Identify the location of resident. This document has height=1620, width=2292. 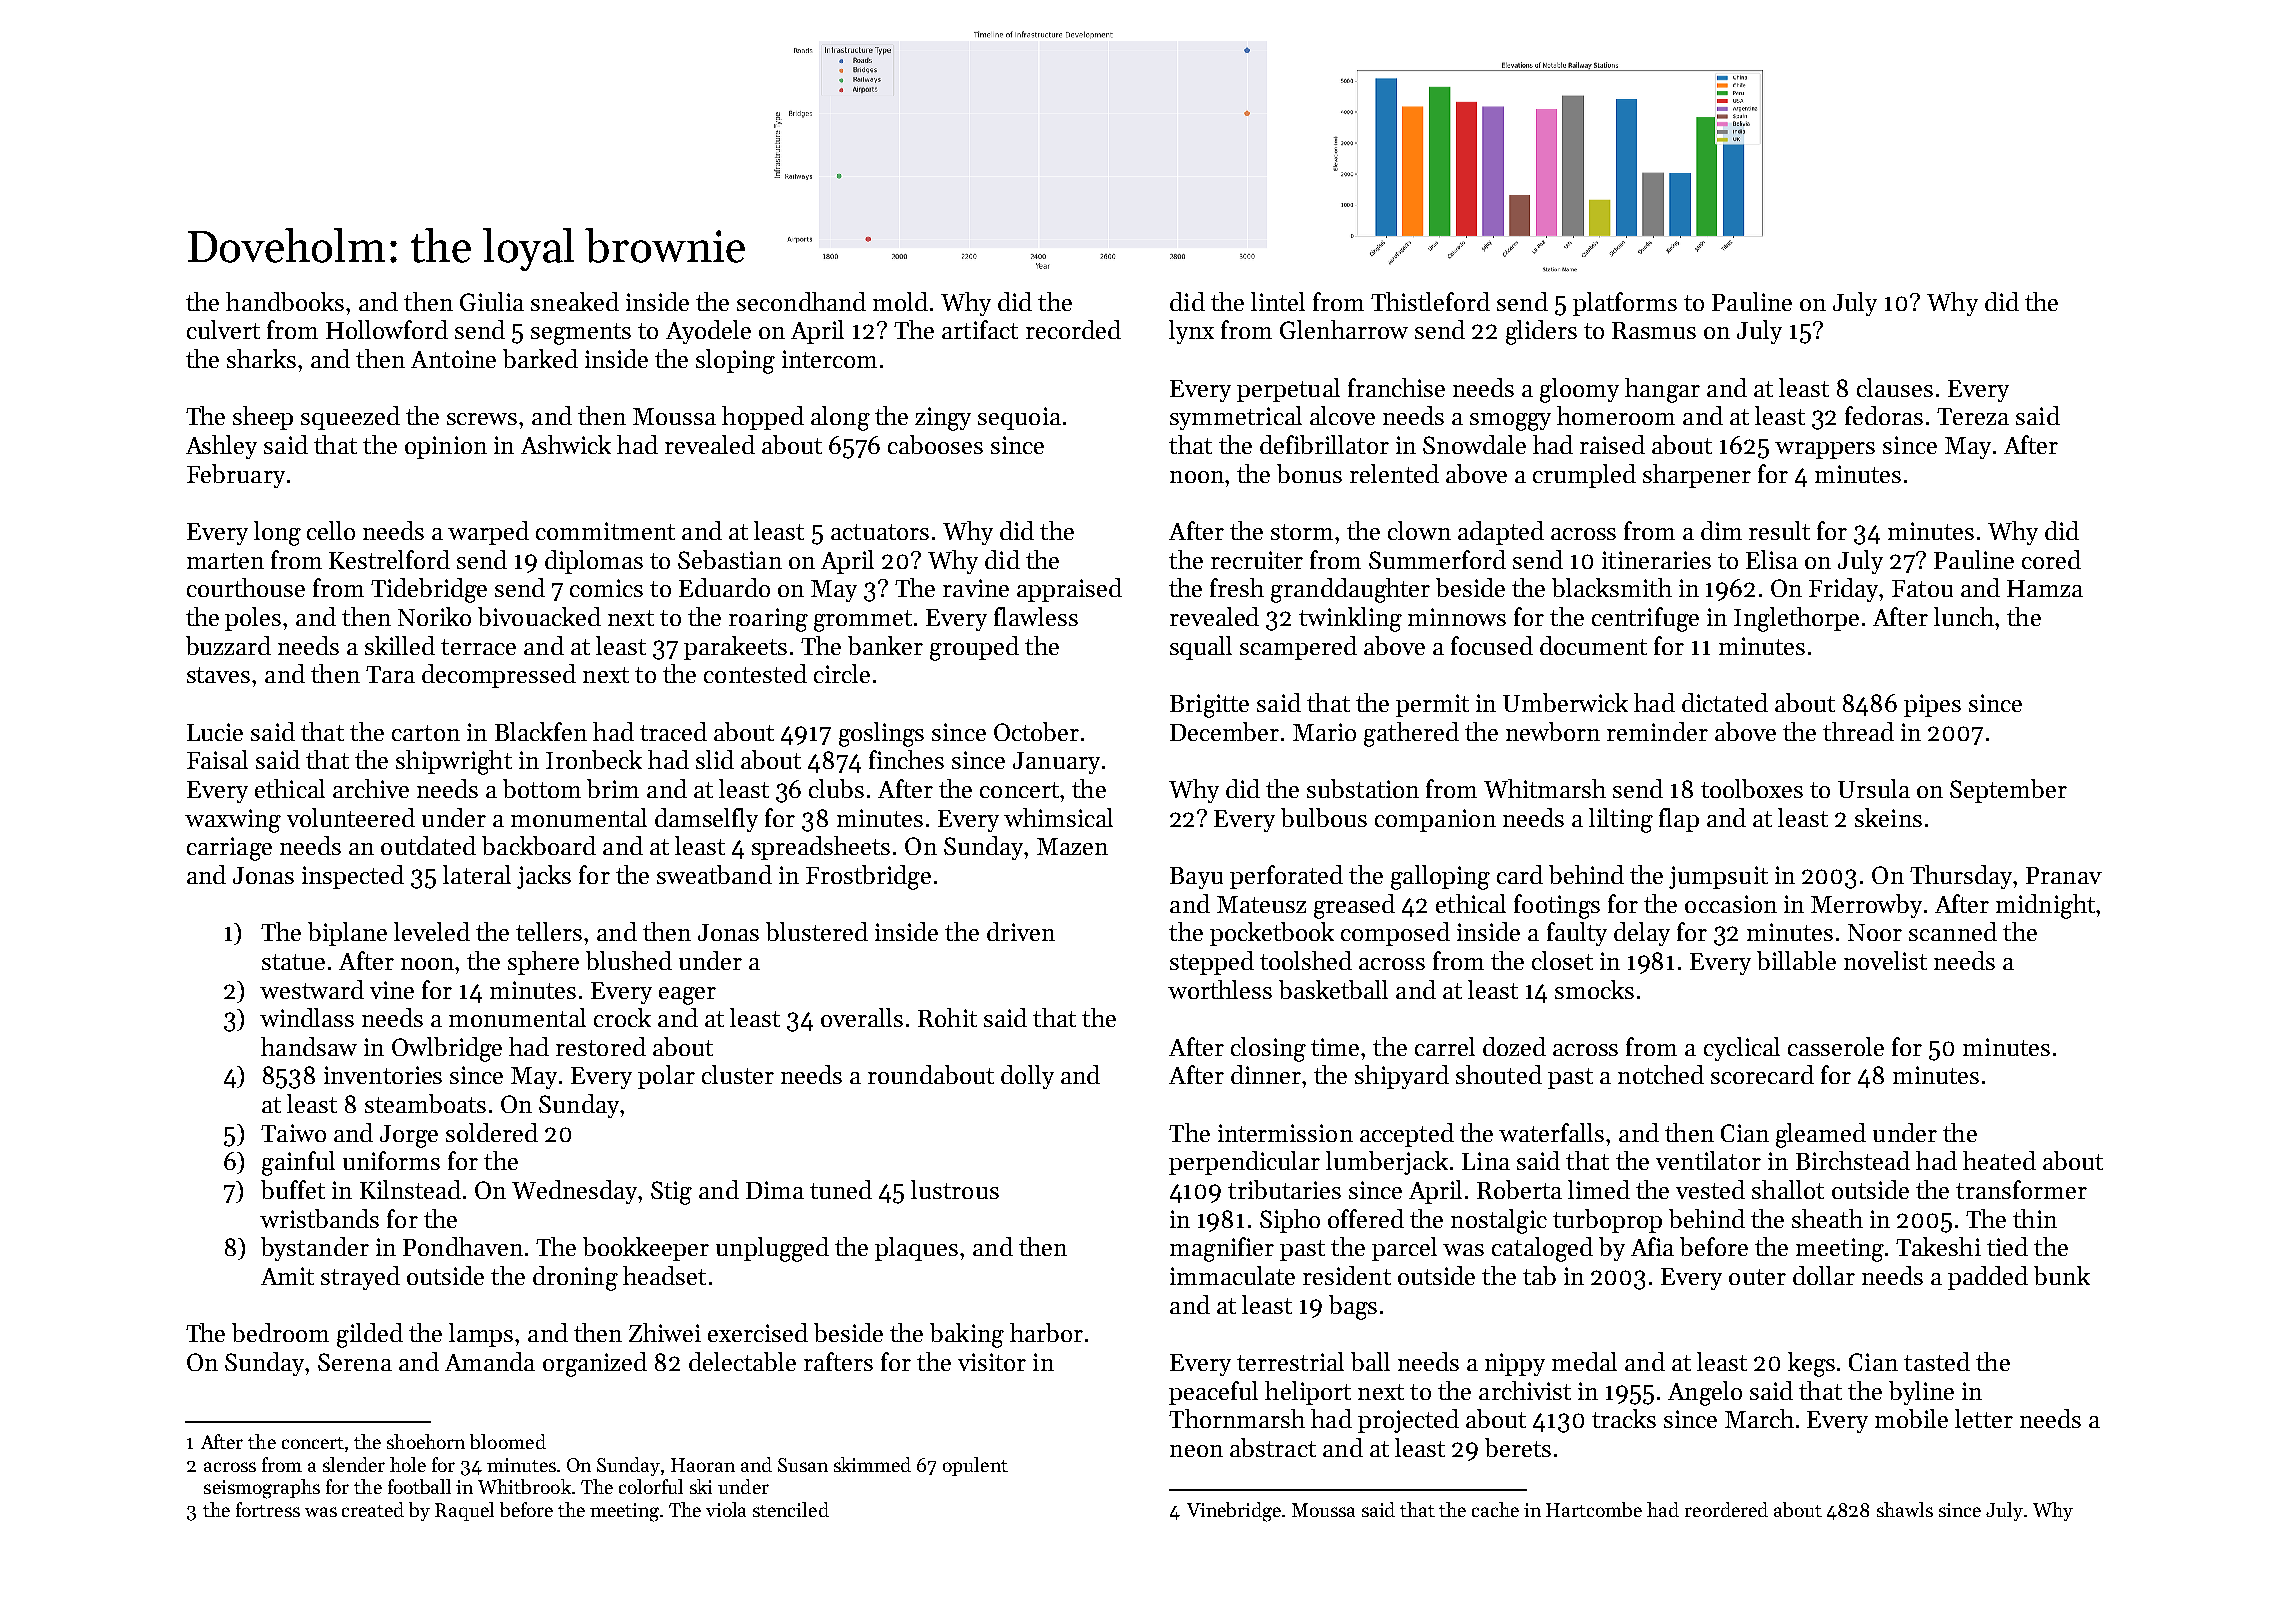
(1347, 1275).
